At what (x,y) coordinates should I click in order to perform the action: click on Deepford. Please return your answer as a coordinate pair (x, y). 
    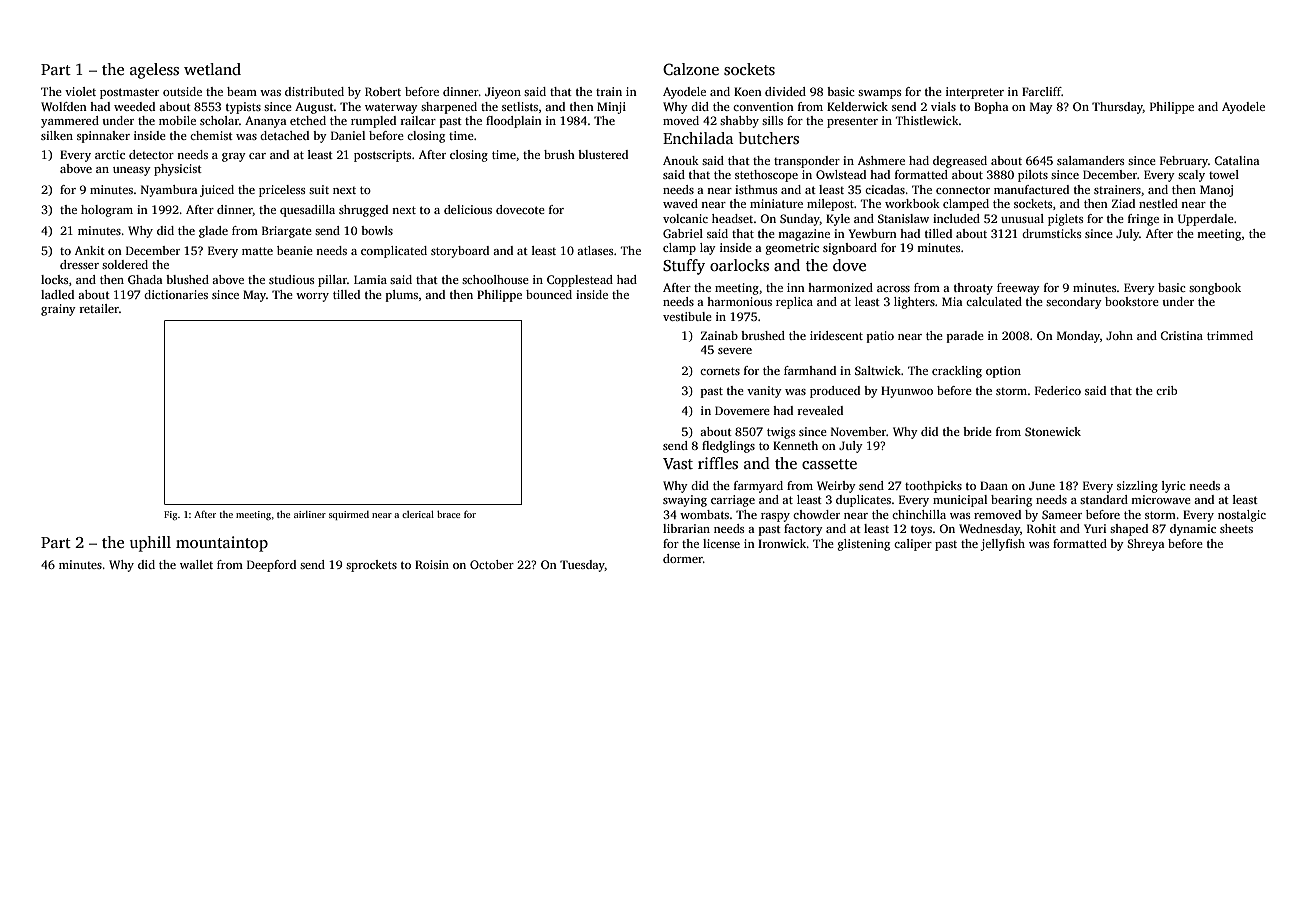
    Looking at the image, I should click on (271, 566).
